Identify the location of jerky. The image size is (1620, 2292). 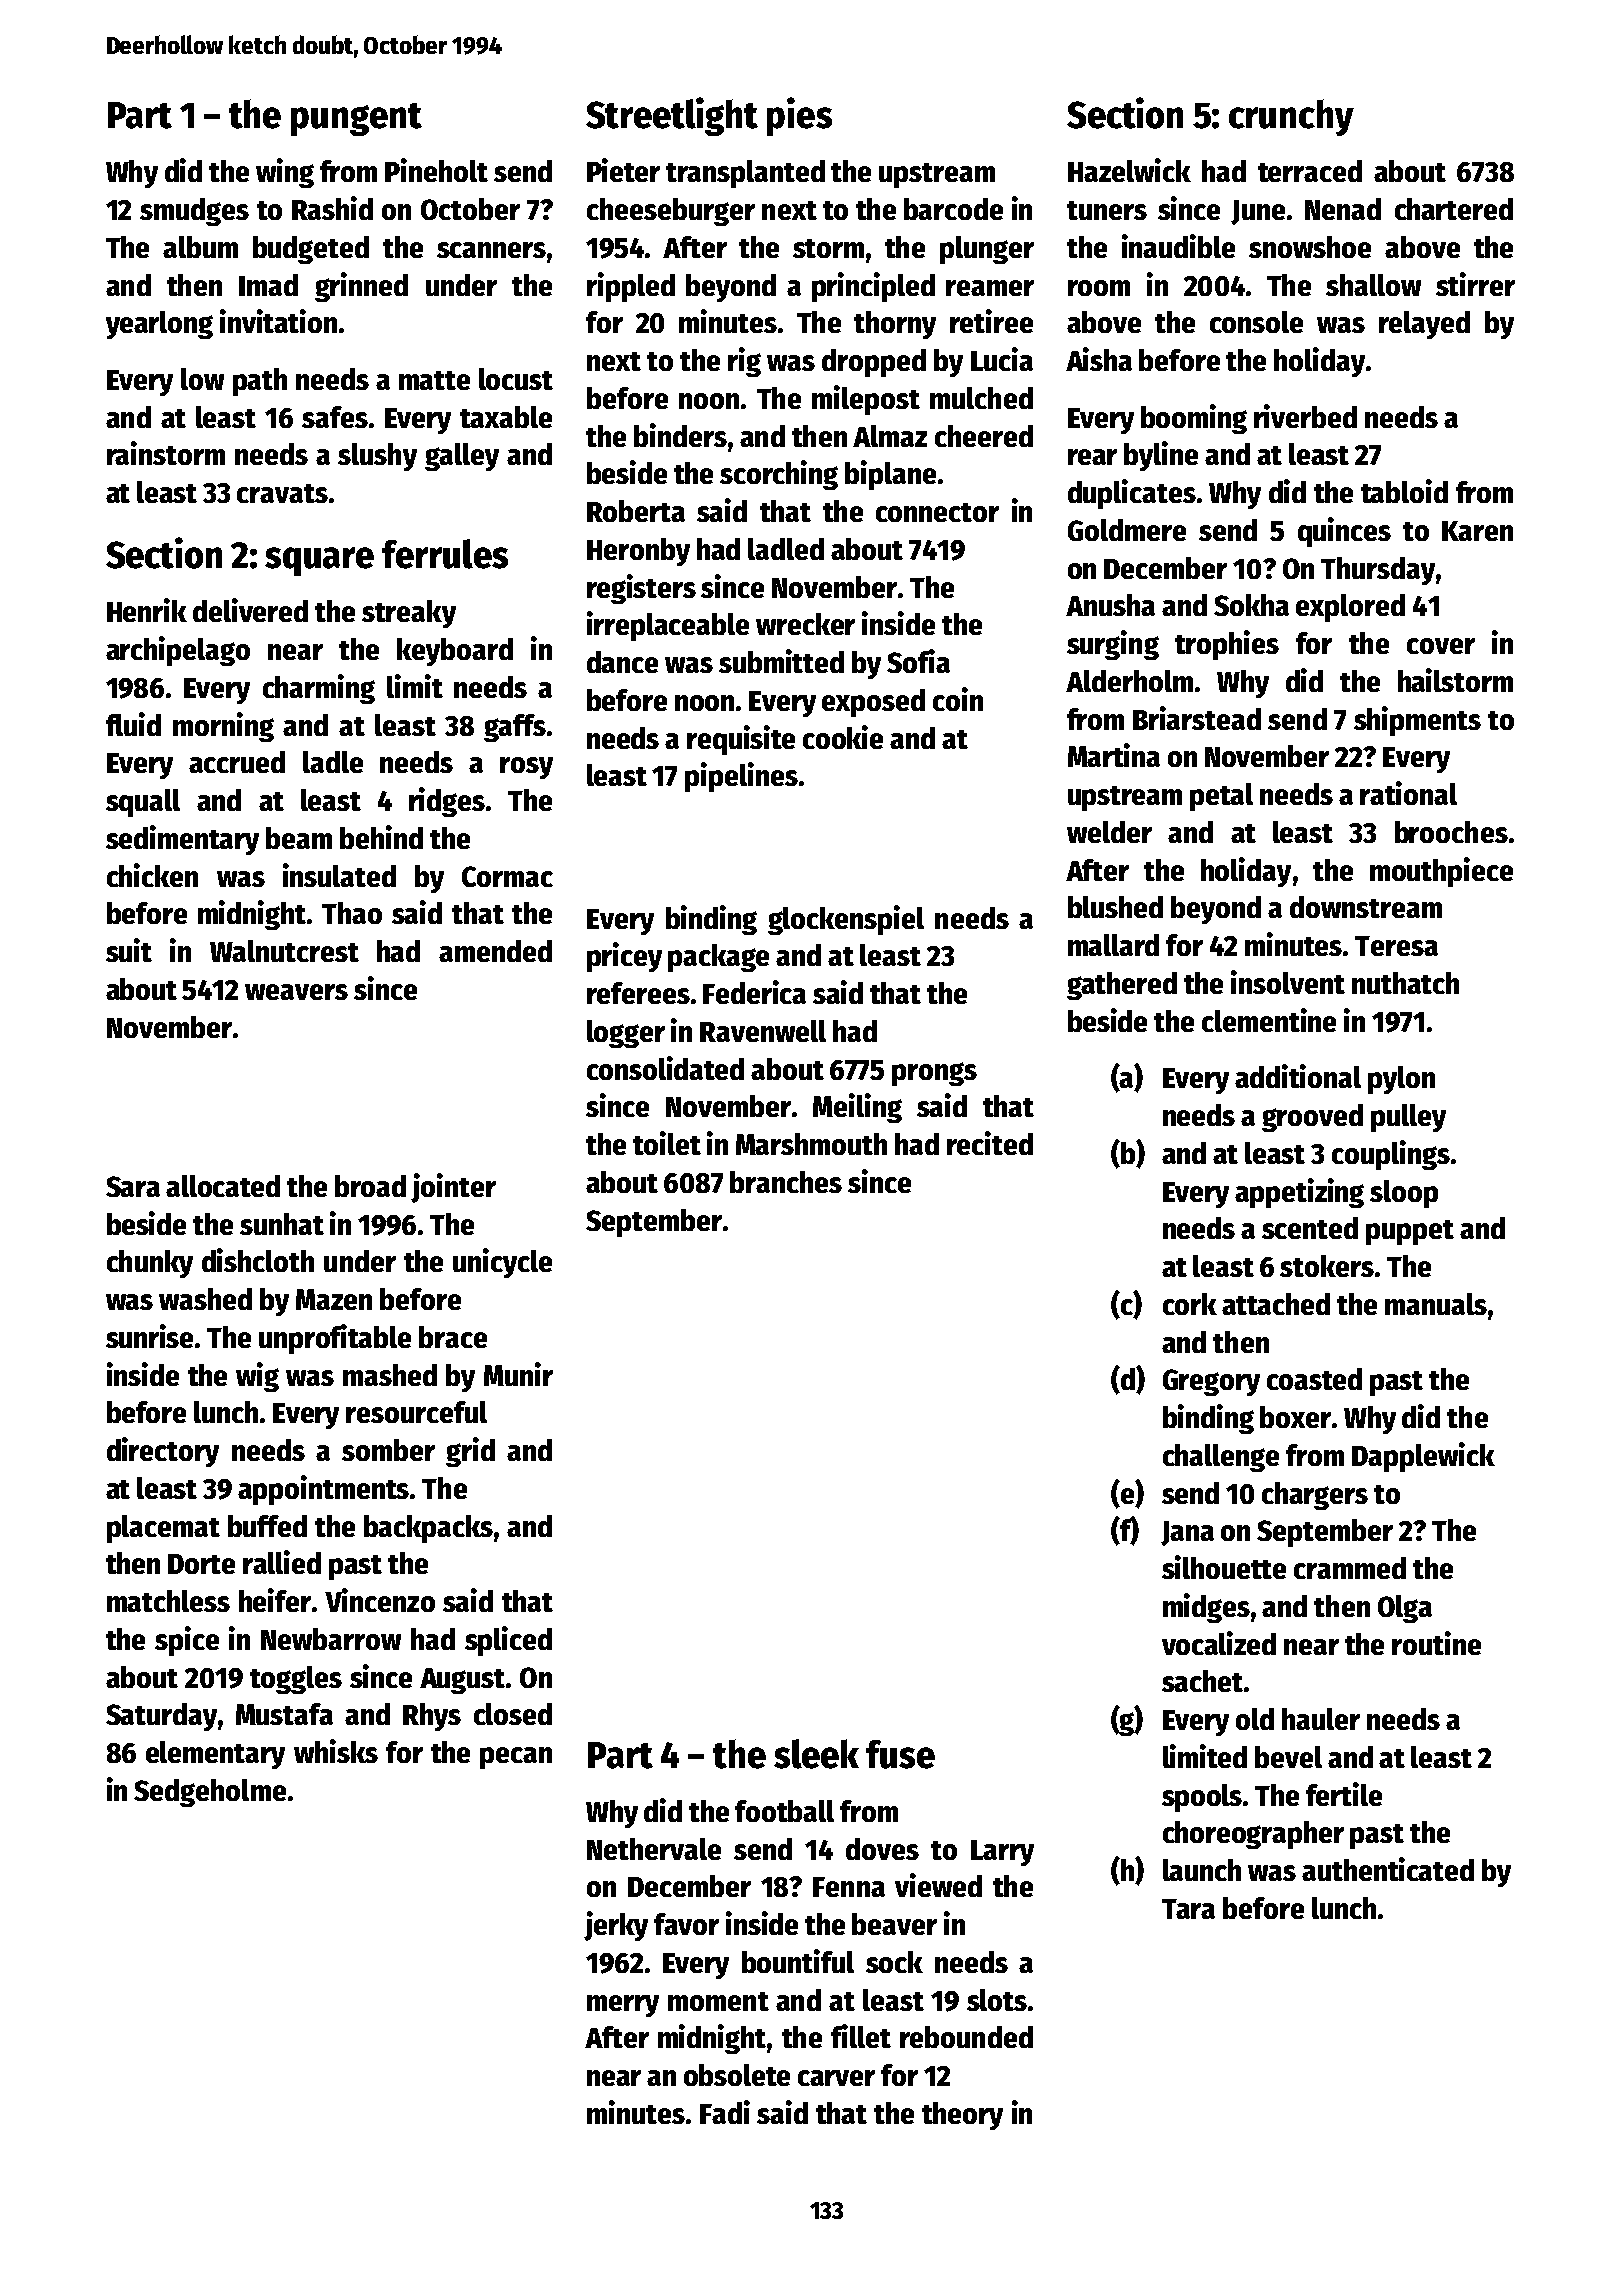
(616, 1926).
